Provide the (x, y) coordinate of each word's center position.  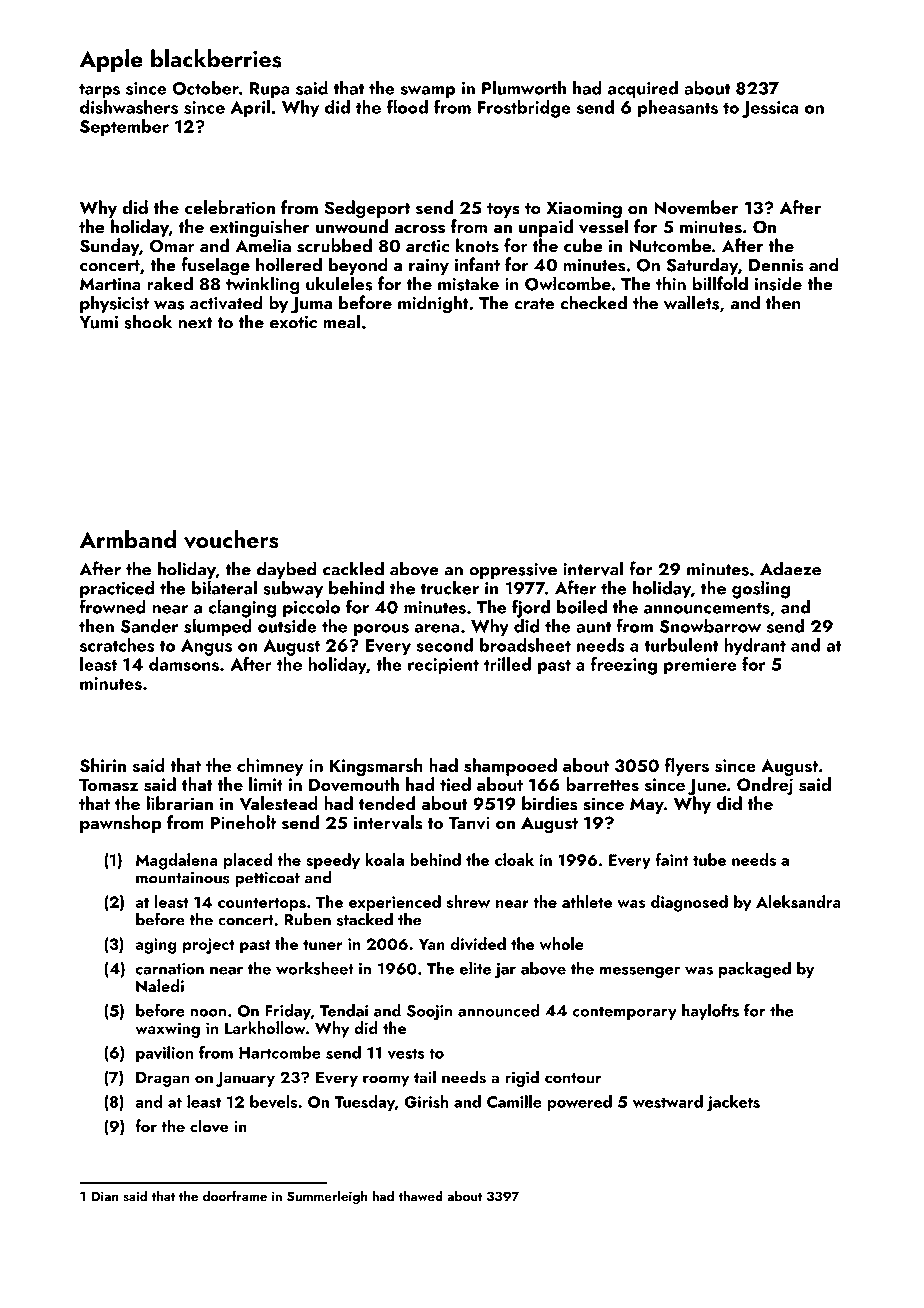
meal (341, 321)
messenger (640, 972)
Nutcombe (670, 245)
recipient (443, 666)
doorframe (235, 1195)
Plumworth (524, 87)
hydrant (755, 647)
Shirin (103, 765)
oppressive (513, 571)
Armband (127, 539)
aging (156, 946)
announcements (707, 608)
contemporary (624, 1013)
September (124, 128)
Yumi (98, 322)
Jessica (770, 109)
